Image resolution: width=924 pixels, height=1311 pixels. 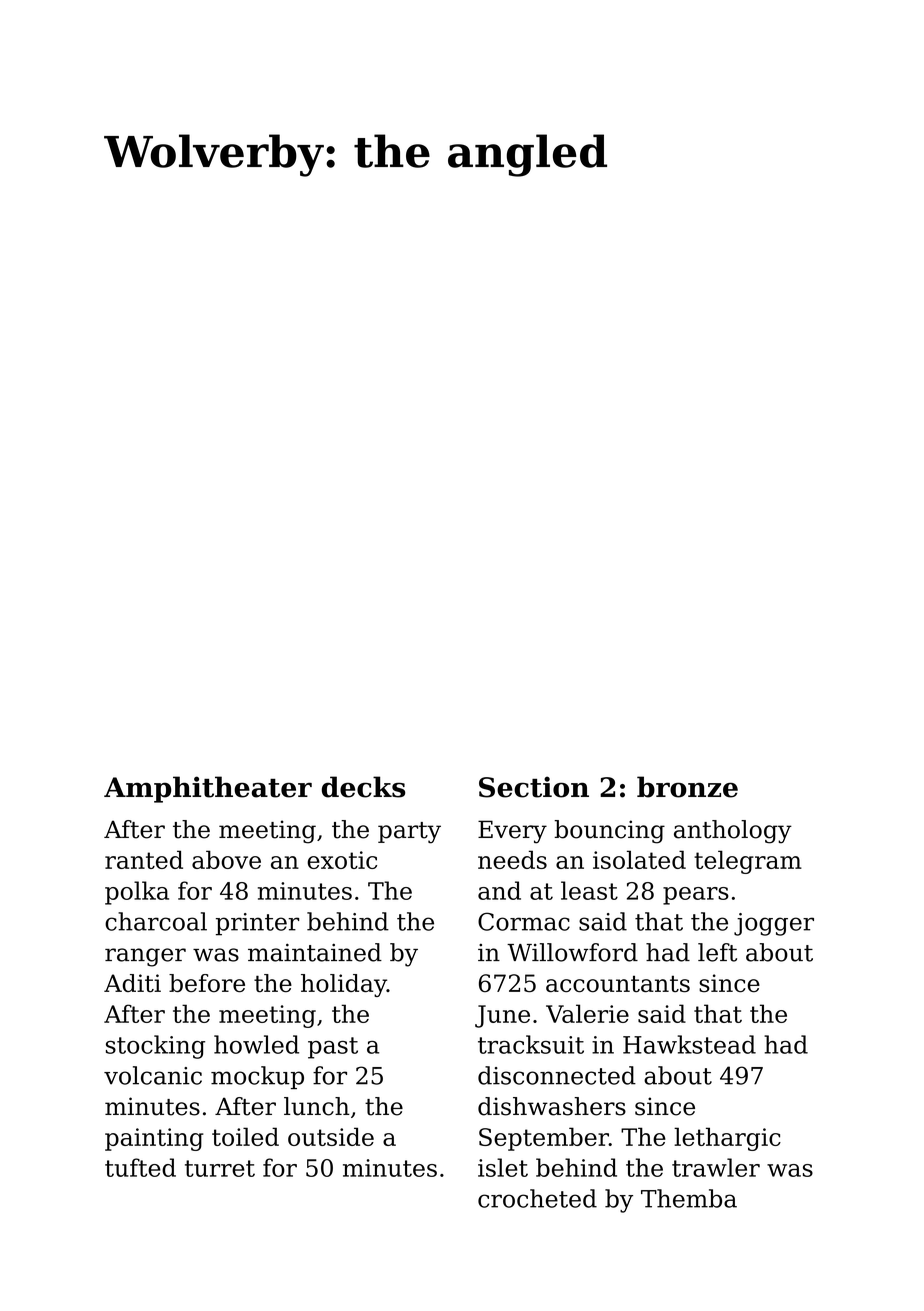 What do you see at coordinates (534, 787) in the document?
I see `Section` at bounding box center [534, 787].
